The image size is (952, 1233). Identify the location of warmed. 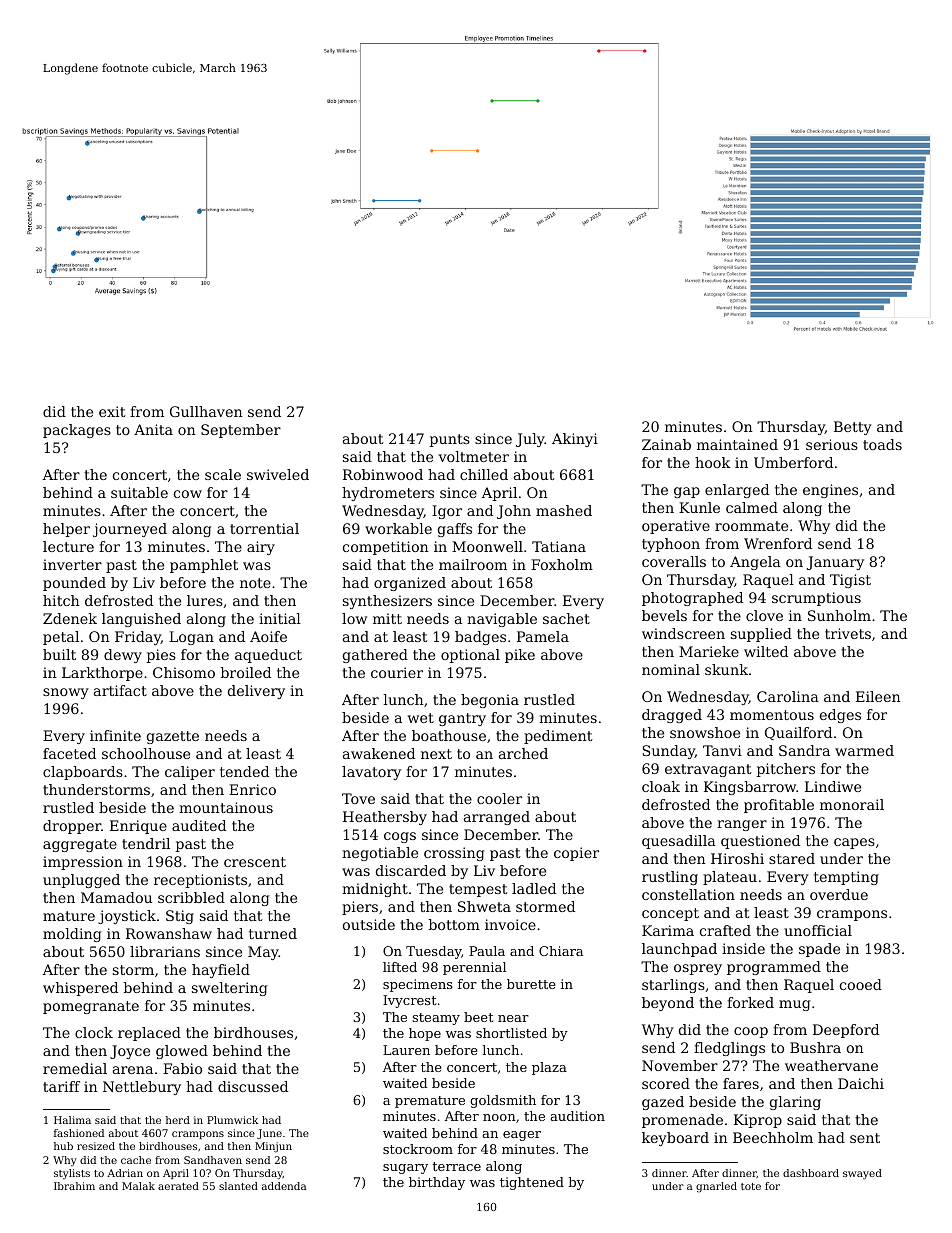
(864, 750).
